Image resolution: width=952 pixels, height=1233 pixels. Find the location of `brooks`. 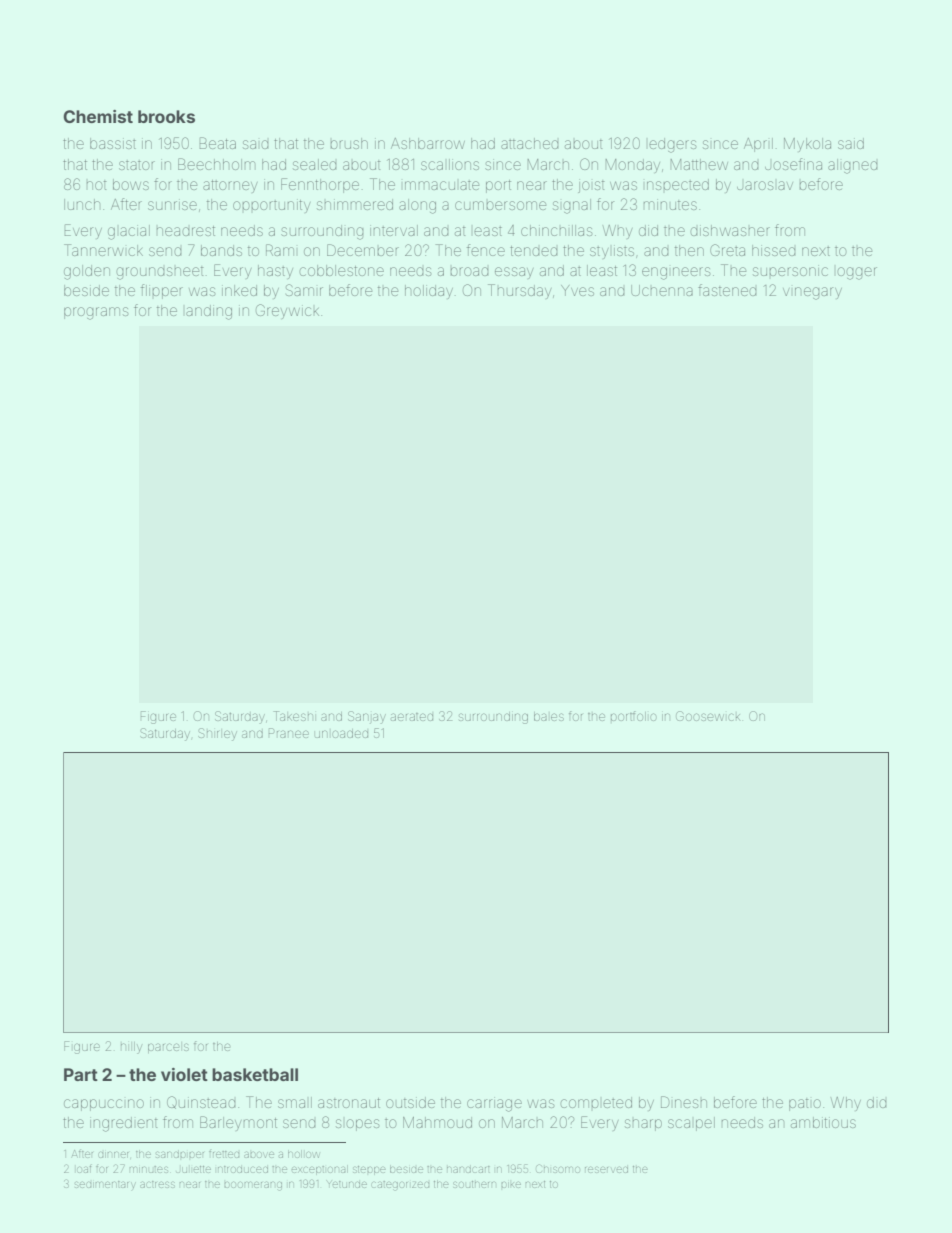

brooks is located at coordinates (166, 116).
